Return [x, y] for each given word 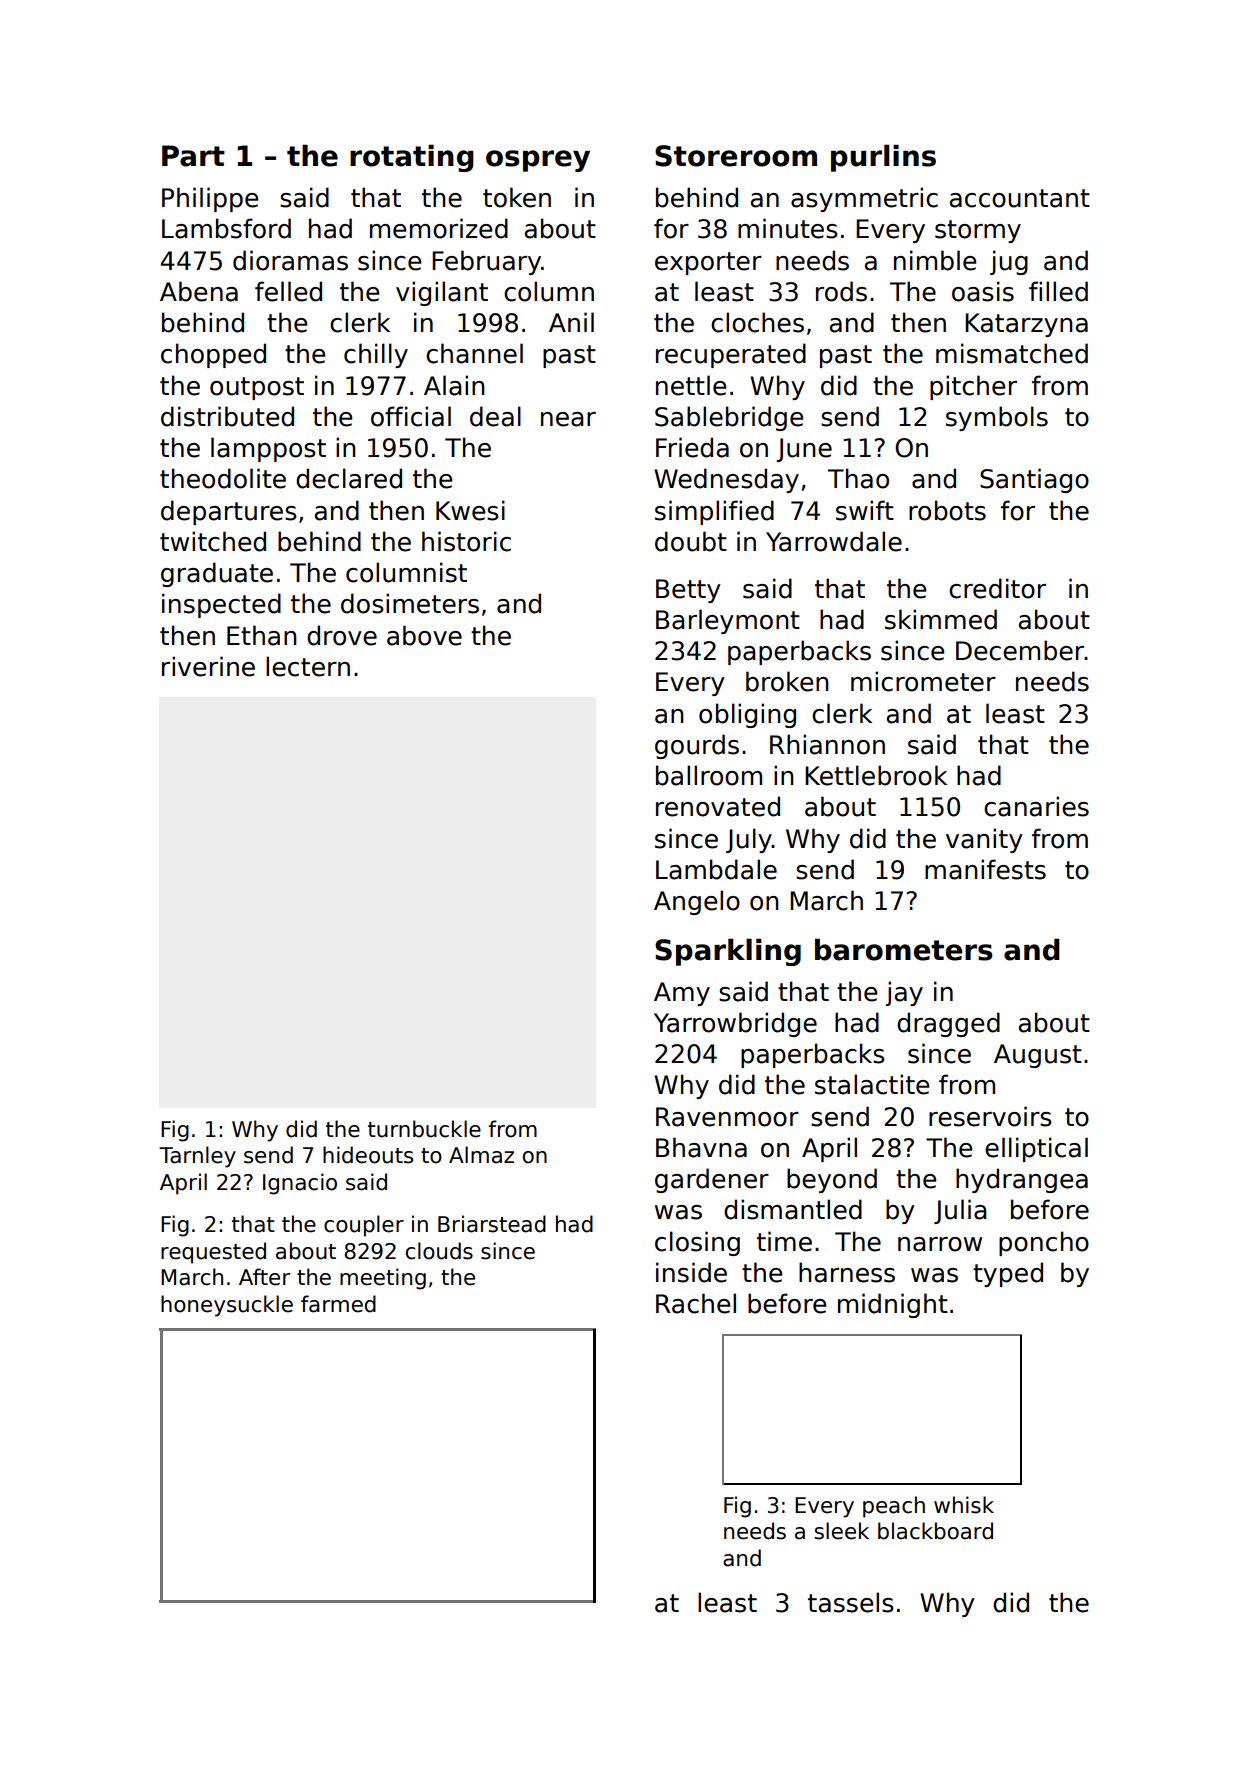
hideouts [368, 1155]
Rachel [696, 1303]
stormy [978, 231]
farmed [338, 1304]
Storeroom [736, 156]
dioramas [290, 260]
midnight [893, 1305]
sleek [841, 1531]
